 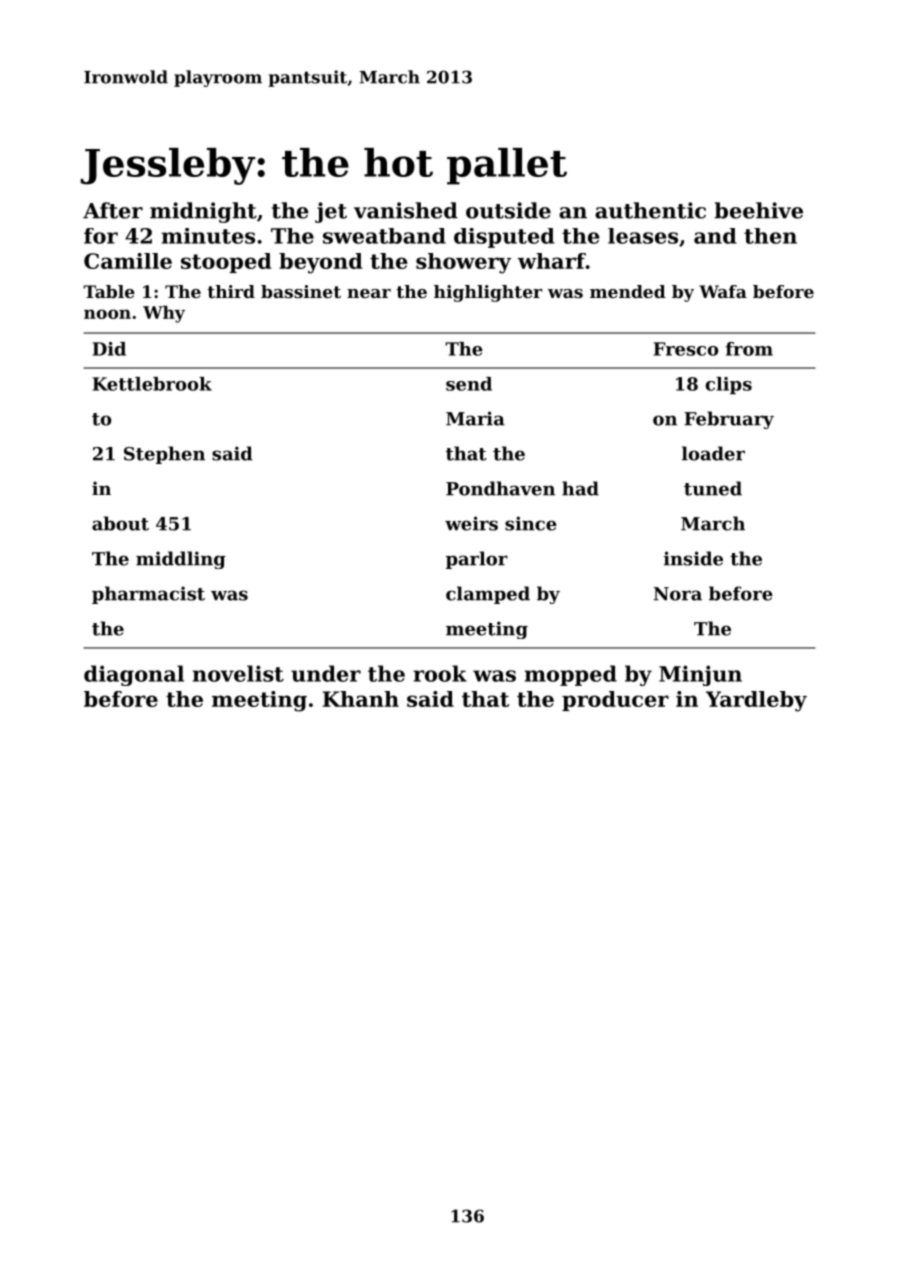 I want to click on Khanh, so click(x=361, y=699).
